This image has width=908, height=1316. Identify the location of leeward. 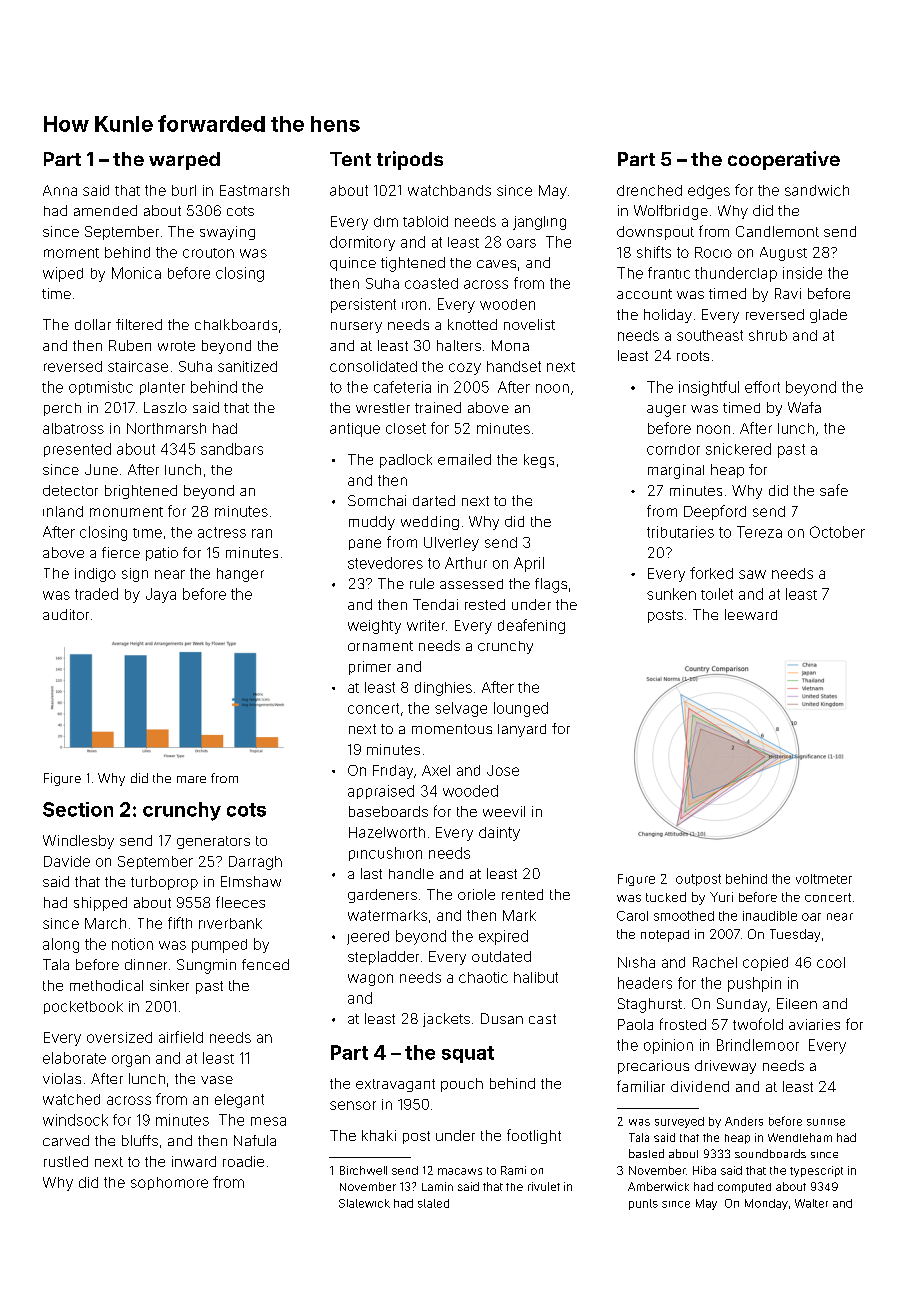
(751, 614).
